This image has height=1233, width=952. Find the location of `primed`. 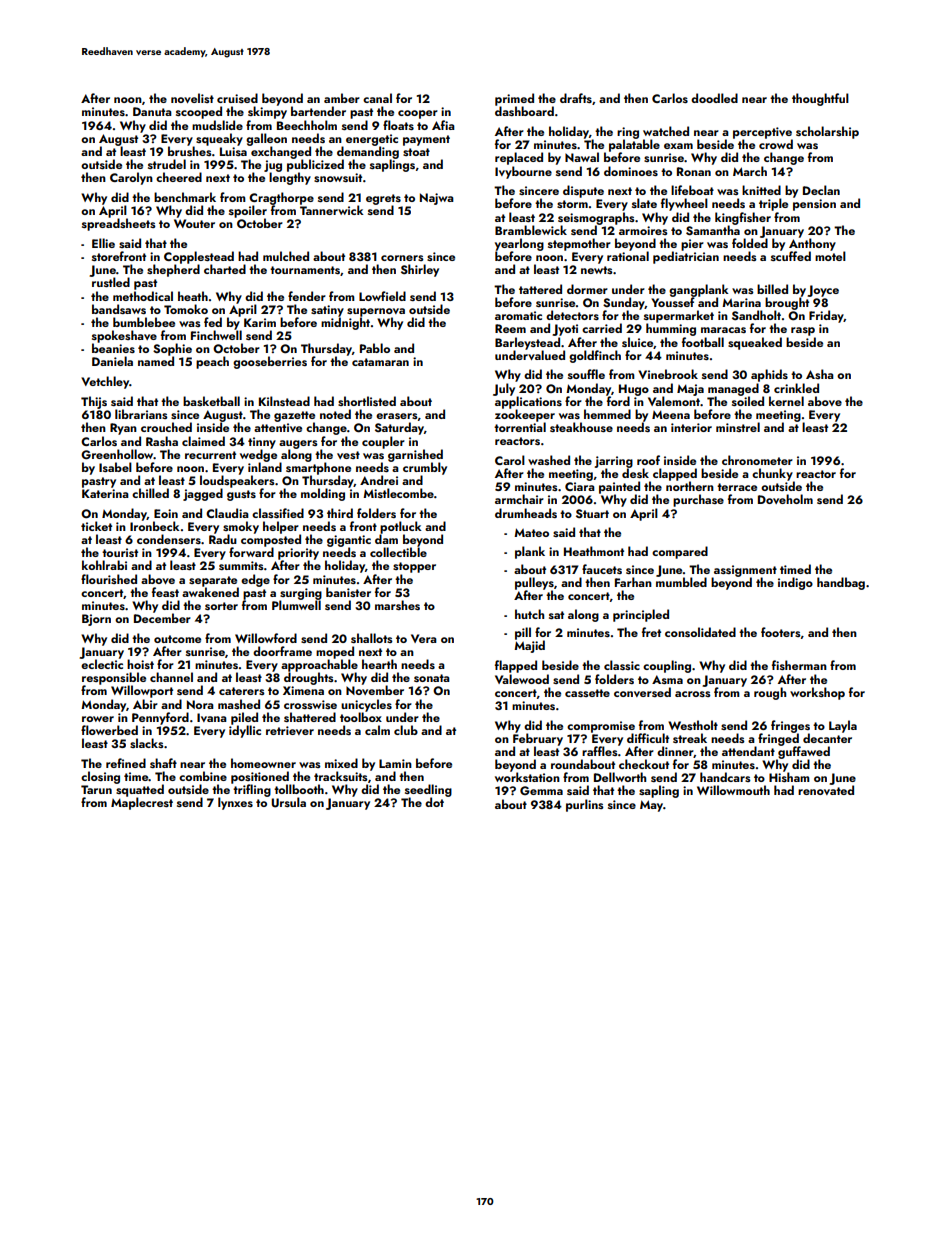

primed is located at coordinates (514, 99).
